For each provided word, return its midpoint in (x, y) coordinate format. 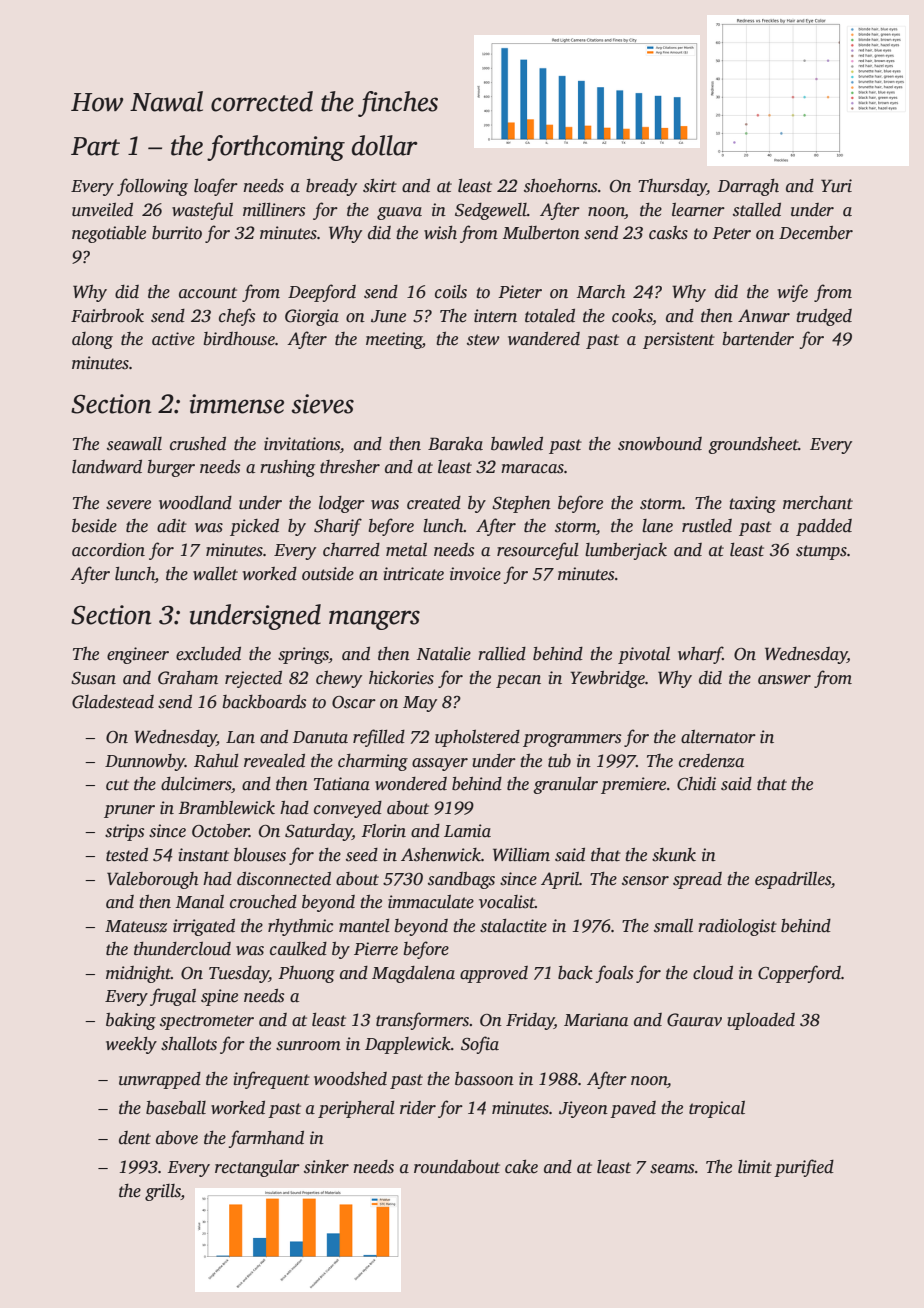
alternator (718, 737)
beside (94, 526)
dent (135, 1138)
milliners (274, 210)
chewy (339, 679)
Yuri (836, 186)
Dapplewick (408, 1045)
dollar (385, 145)
